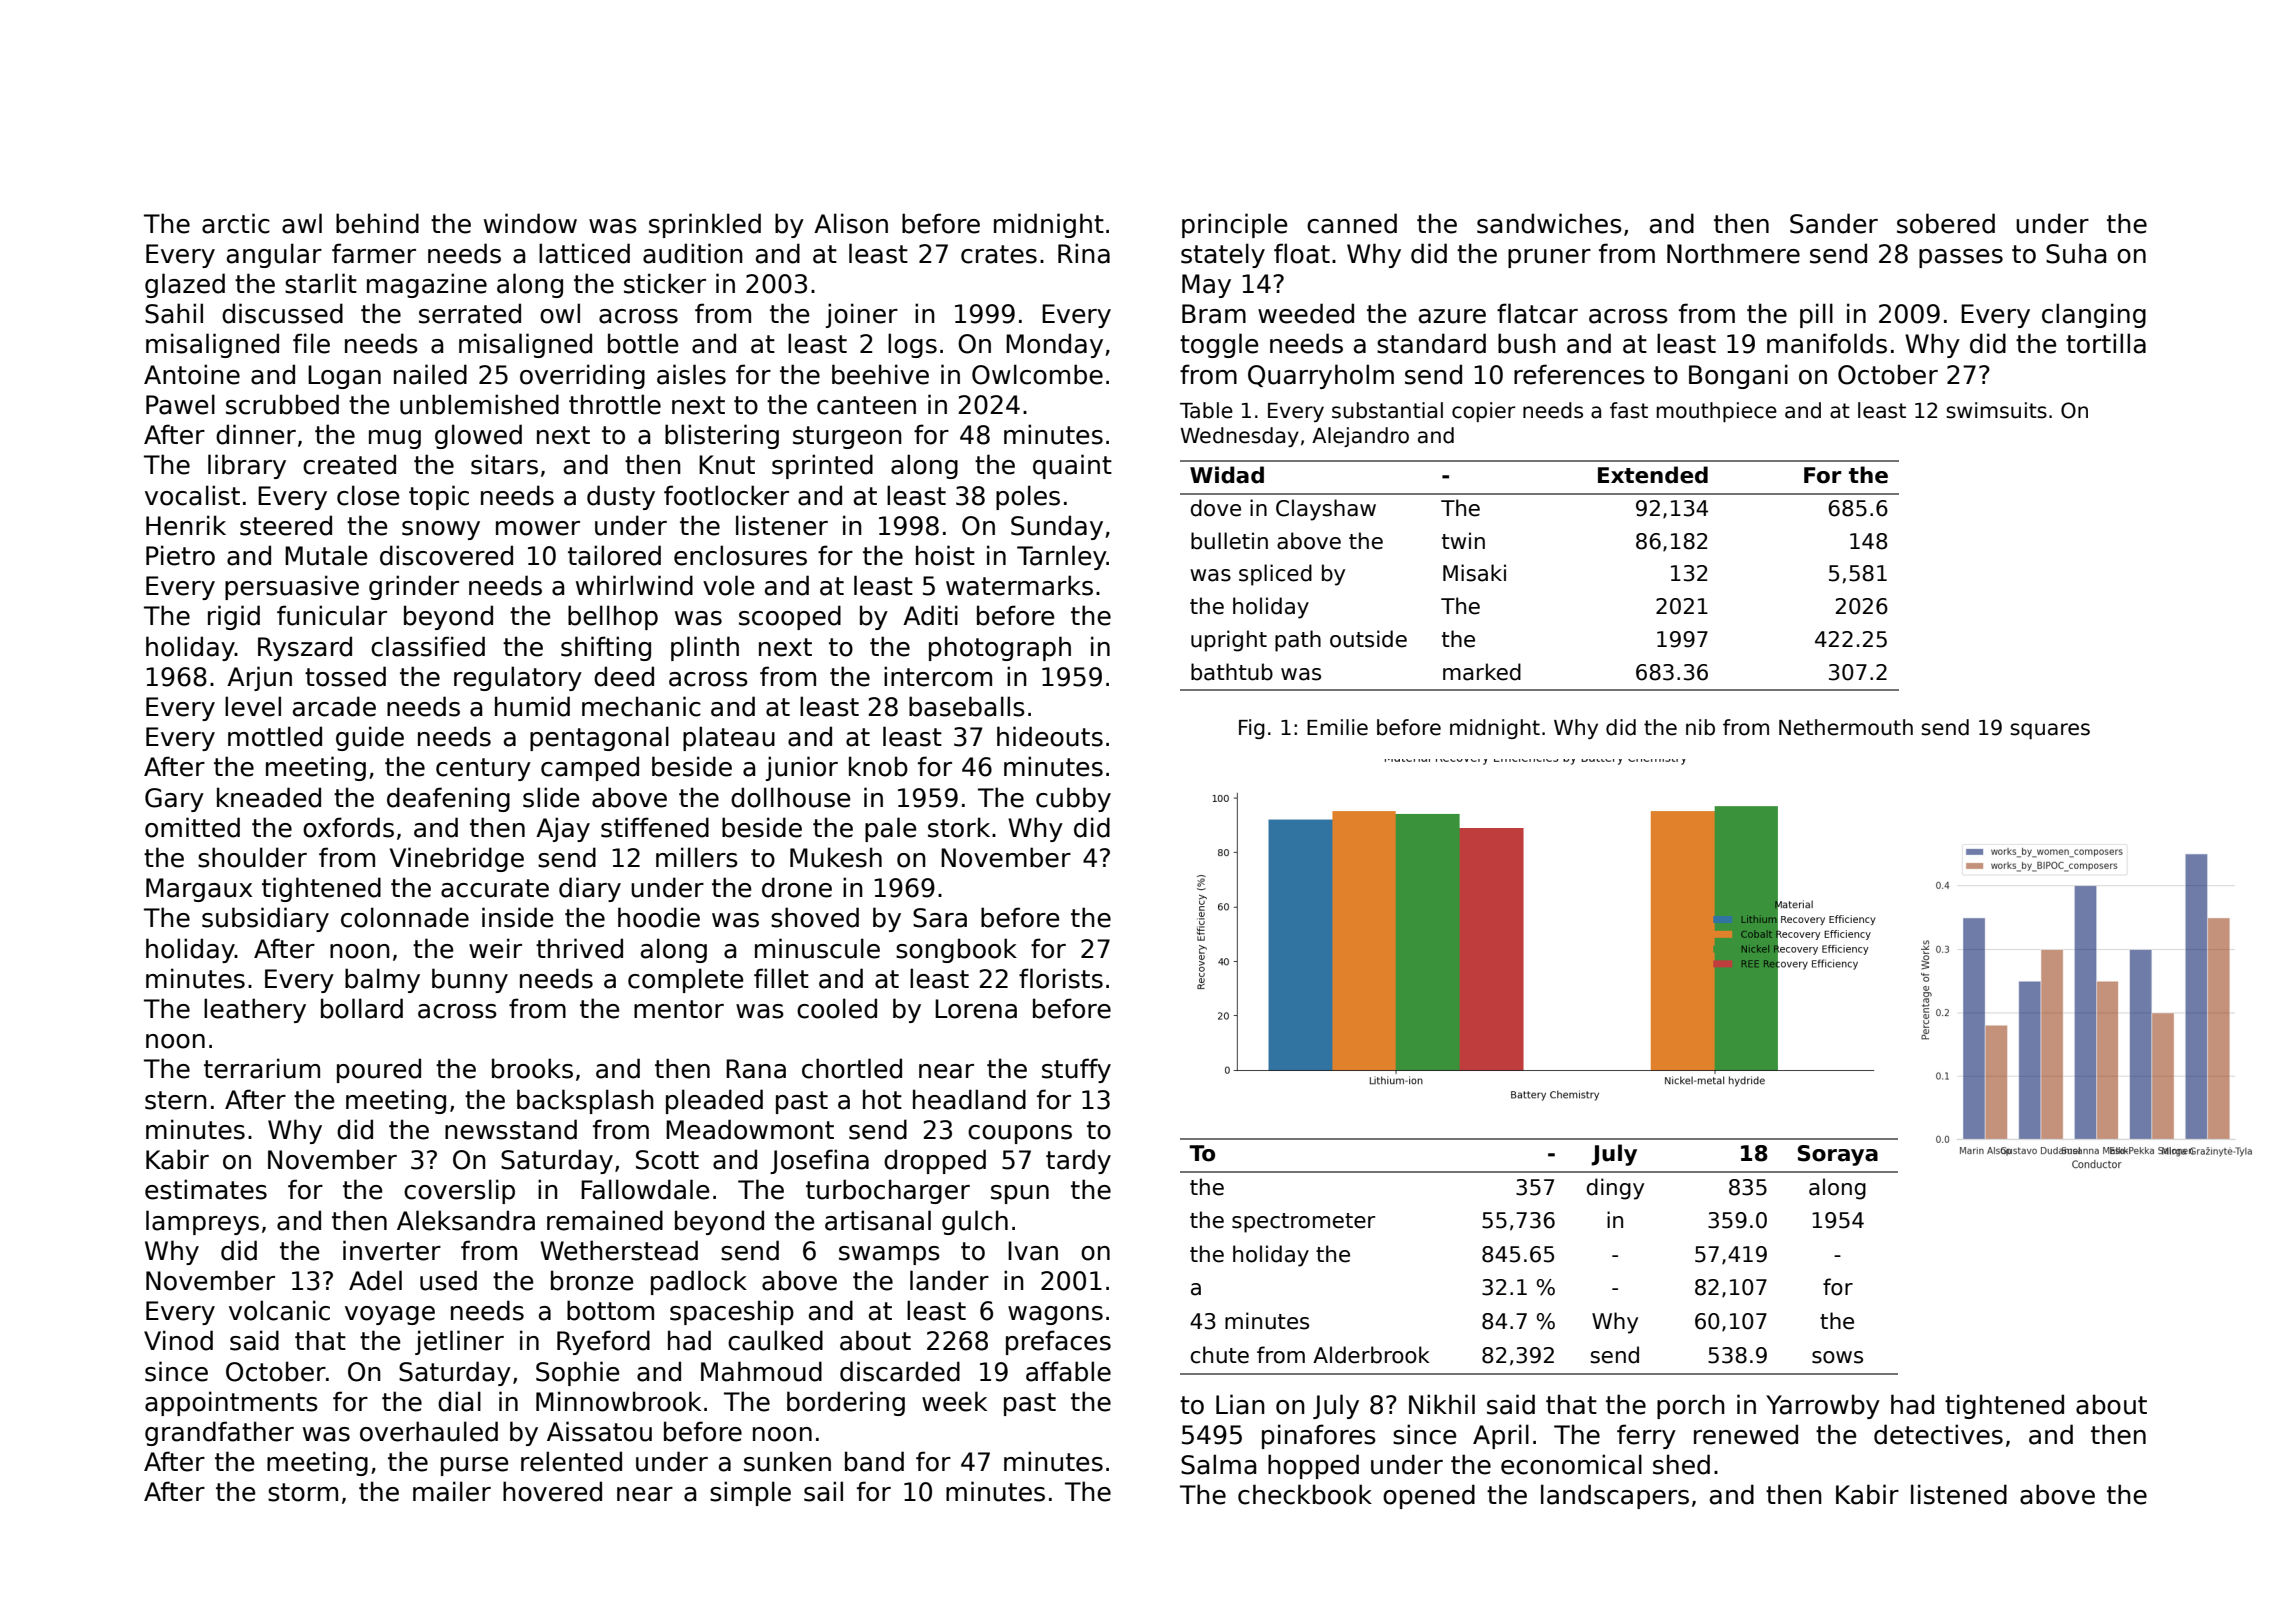  I want to click on canned, so click(1352, 223).
